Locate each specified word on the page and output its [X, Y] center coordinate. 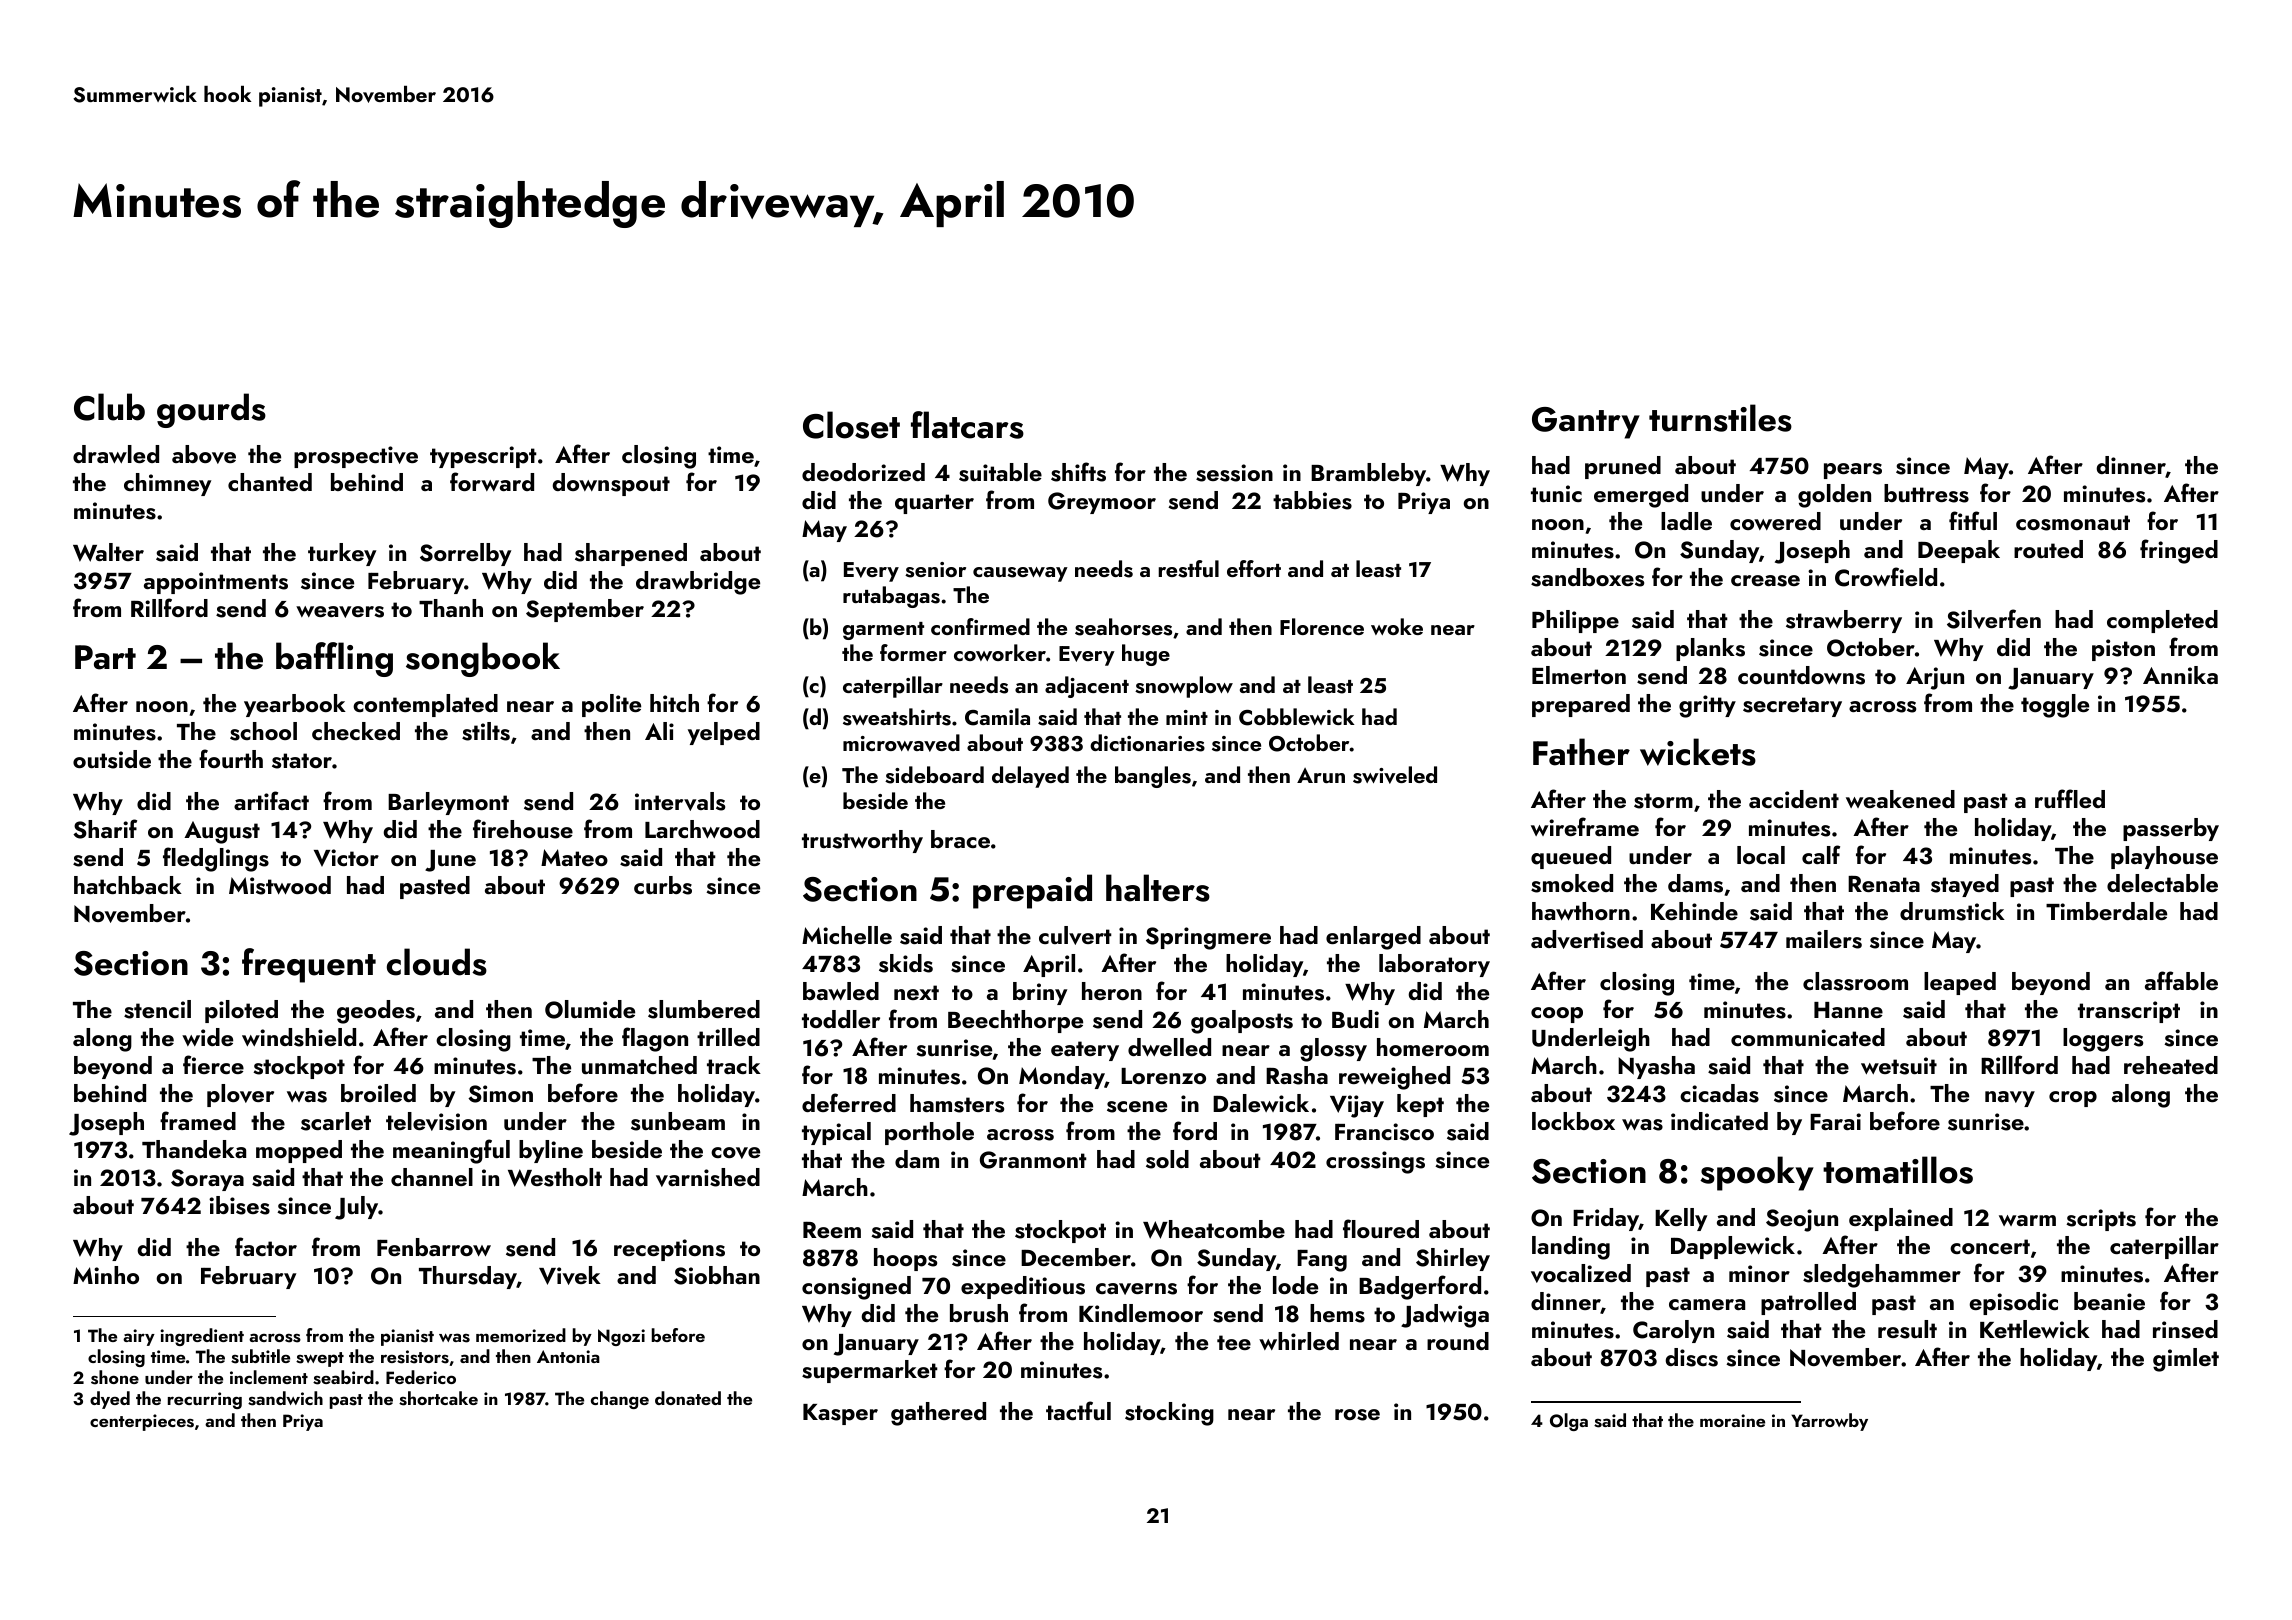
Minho [106, 1275]
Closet [851, 425]
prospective [356, 457]
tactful [1078, 1410]
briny [1040, 993]
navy [2010, 1099]
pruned [1623, 467]
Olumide [590, 1009]
